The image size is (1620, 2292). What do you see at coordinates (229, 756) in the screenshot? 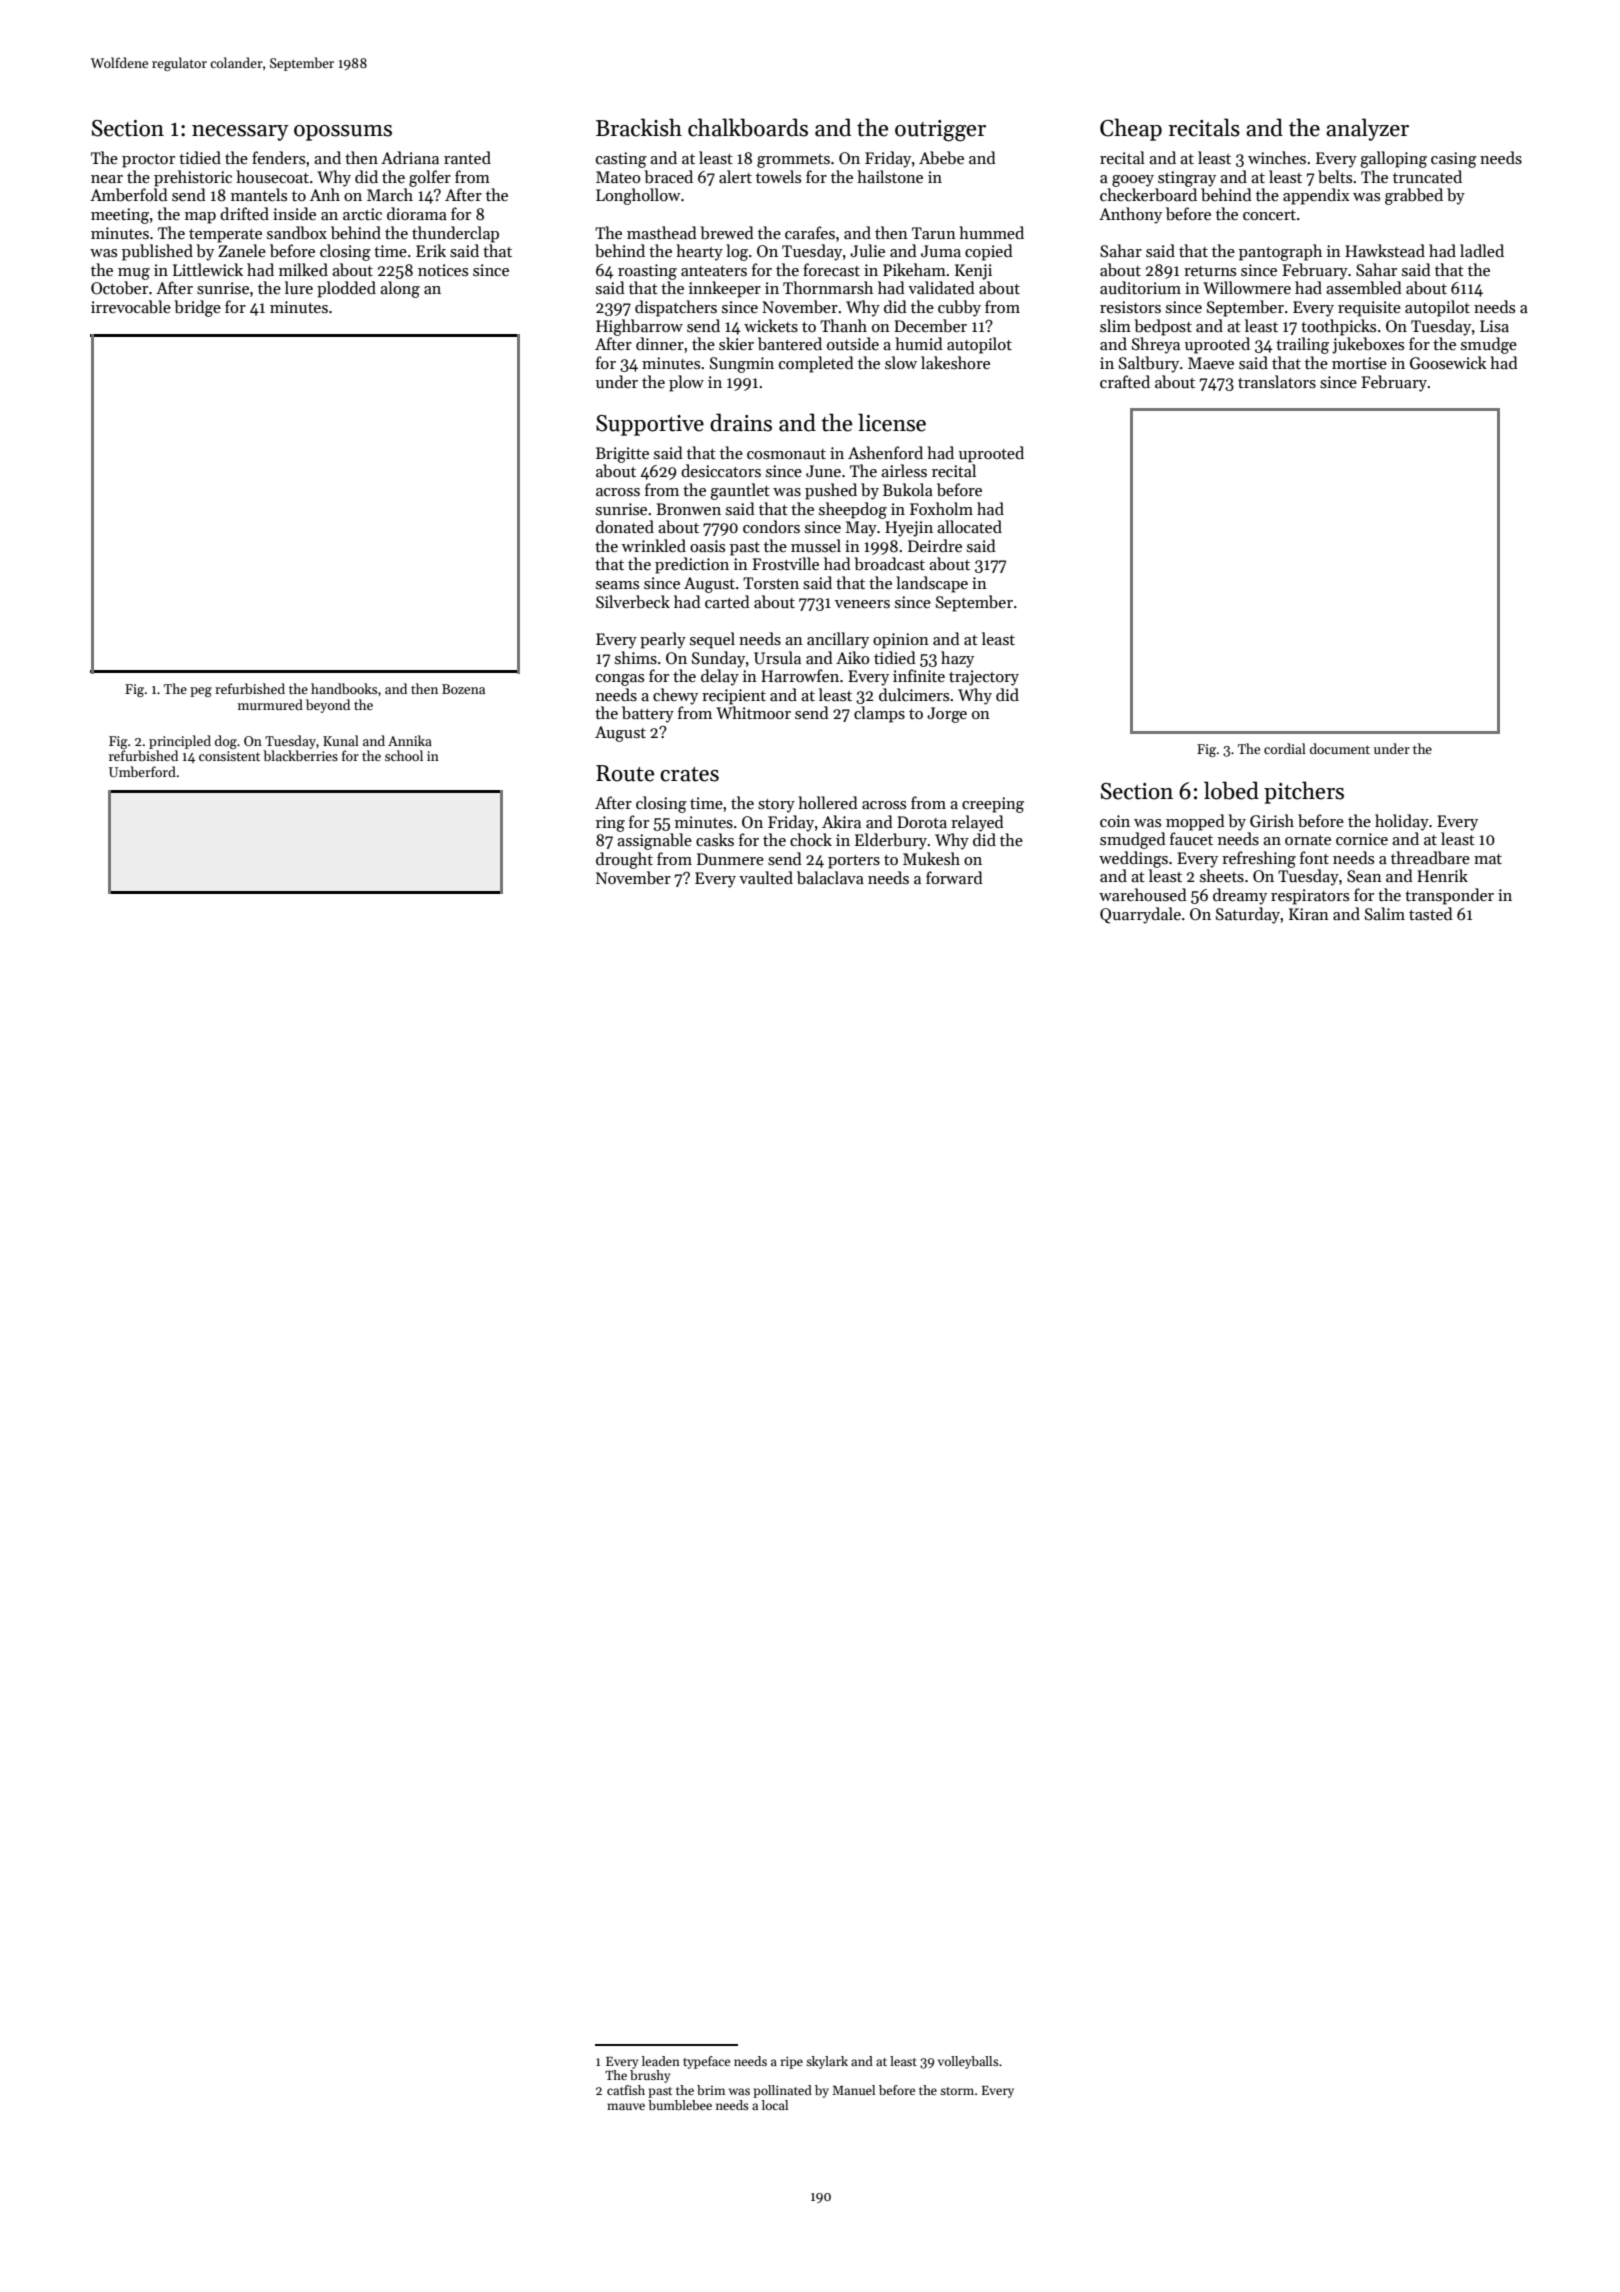
I see `consistent` at bounding box center [229, 756].
